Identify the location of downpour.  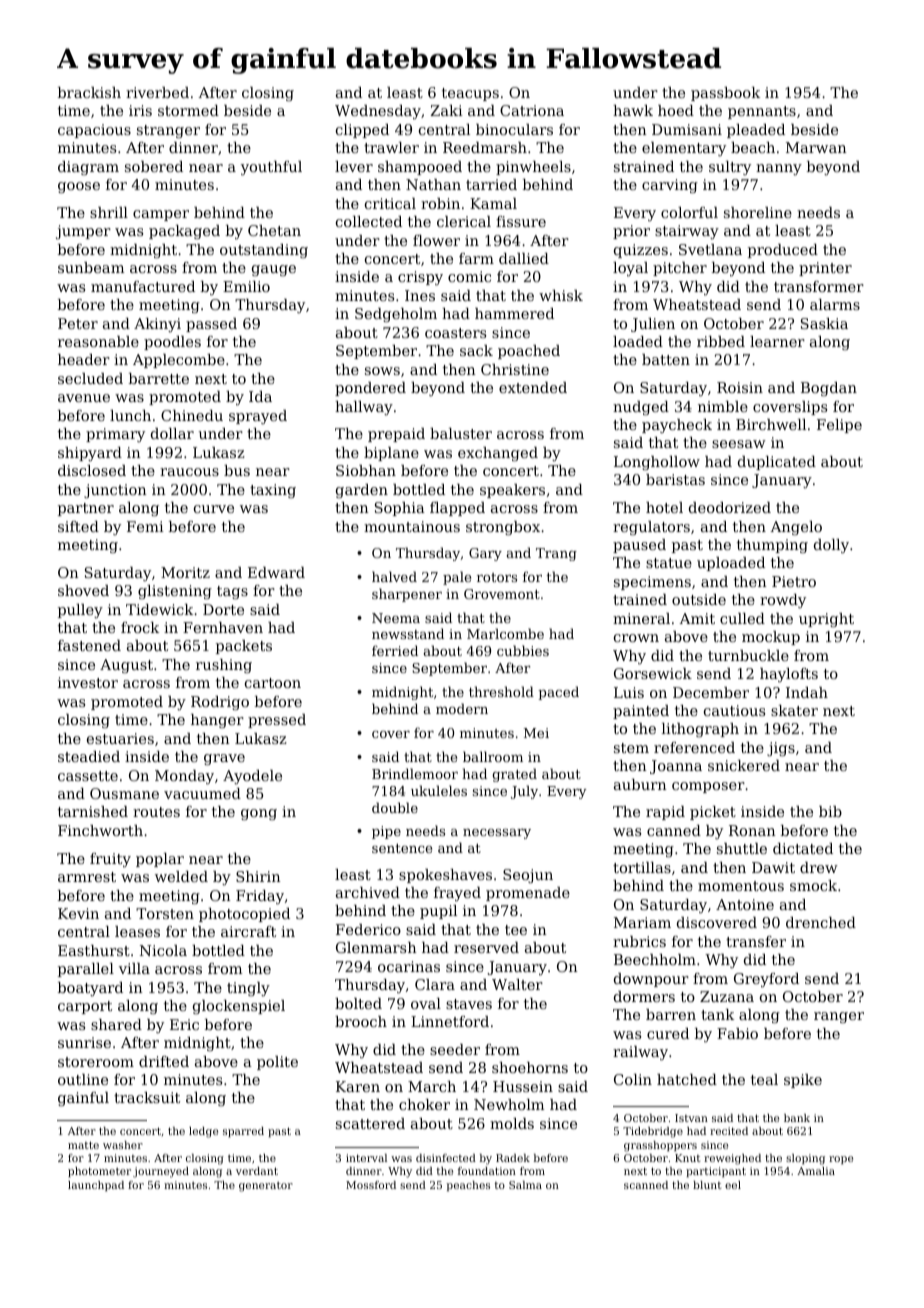
(651, 980).
